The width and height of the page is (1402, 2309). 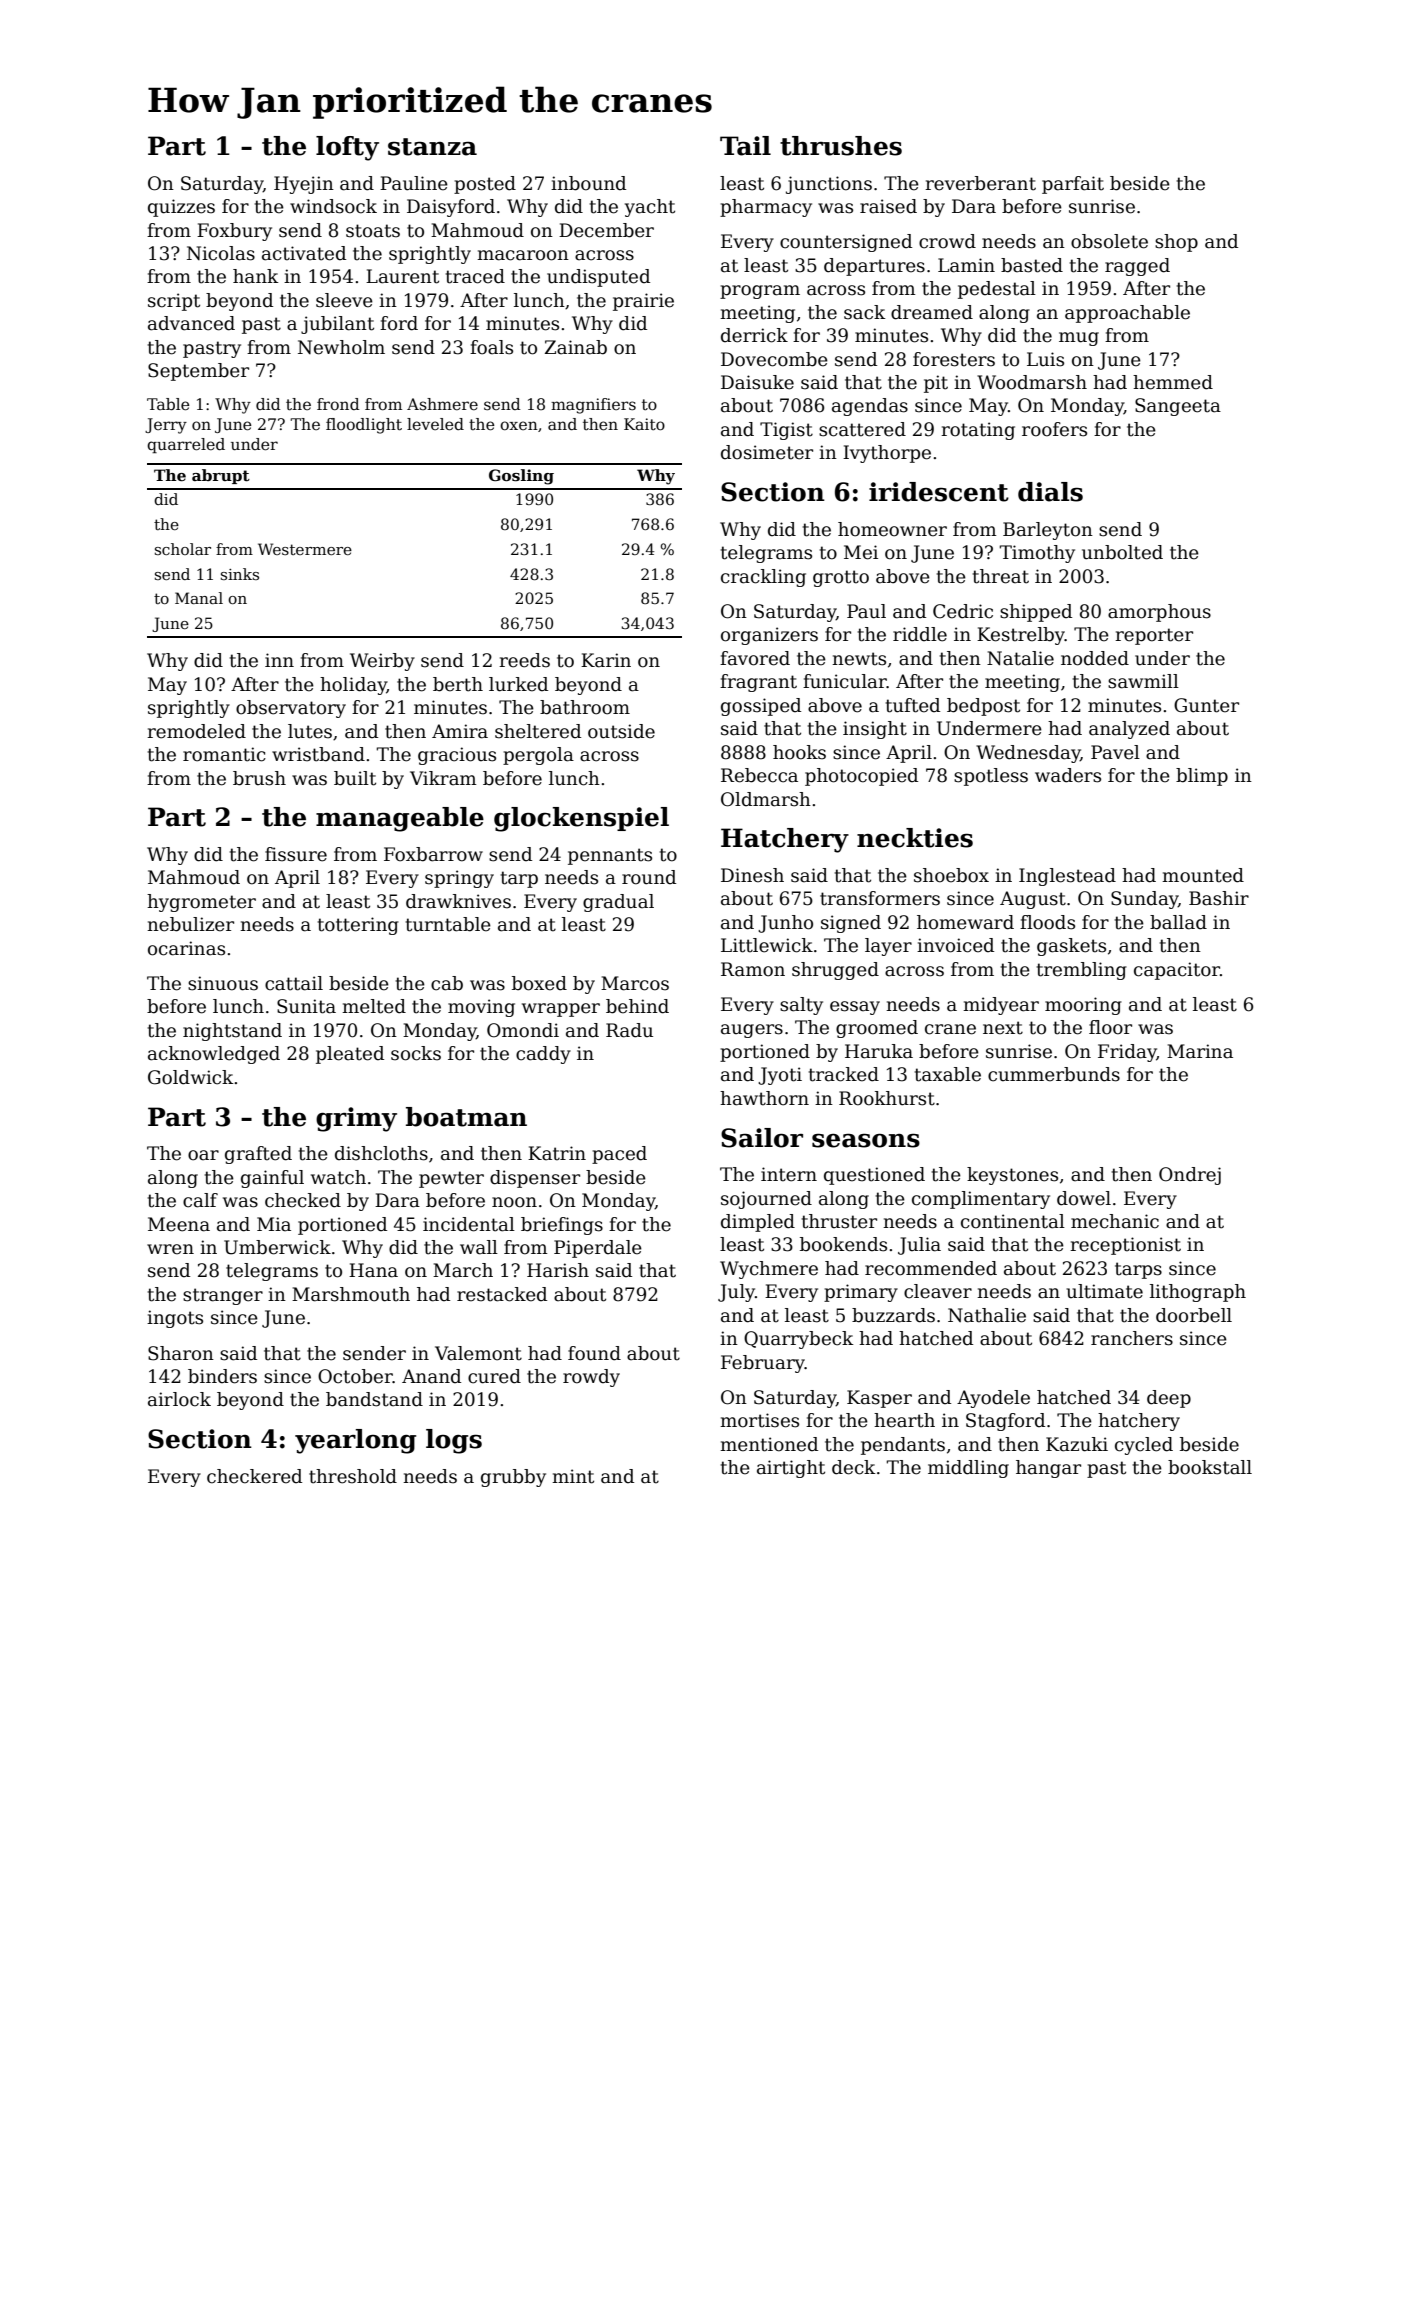 I want to click on middling, so click(x=968, y=1469).
